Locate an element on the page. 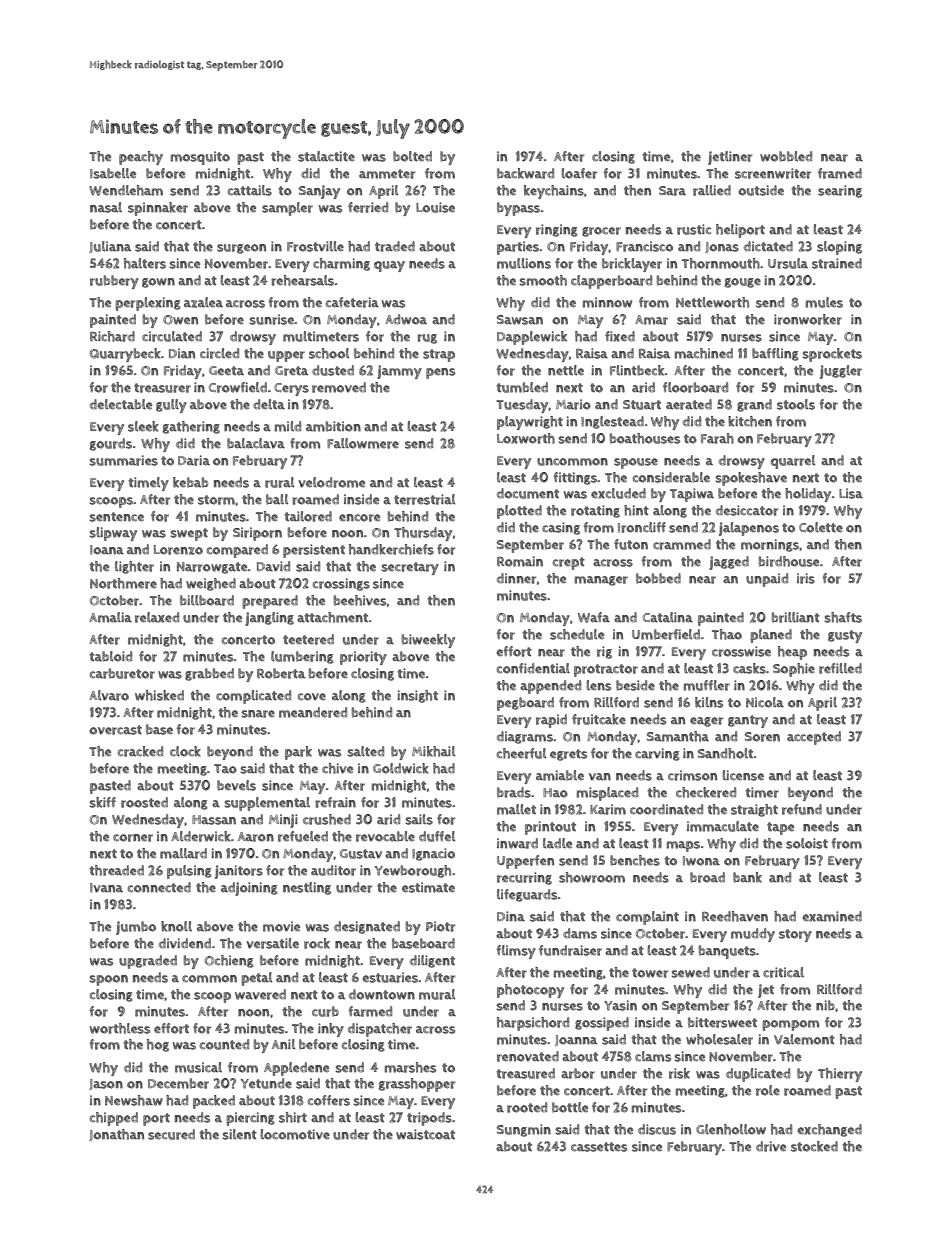 The width and height of the image is (952, 1233). cassettes is located at coordinates (599, 1147).
